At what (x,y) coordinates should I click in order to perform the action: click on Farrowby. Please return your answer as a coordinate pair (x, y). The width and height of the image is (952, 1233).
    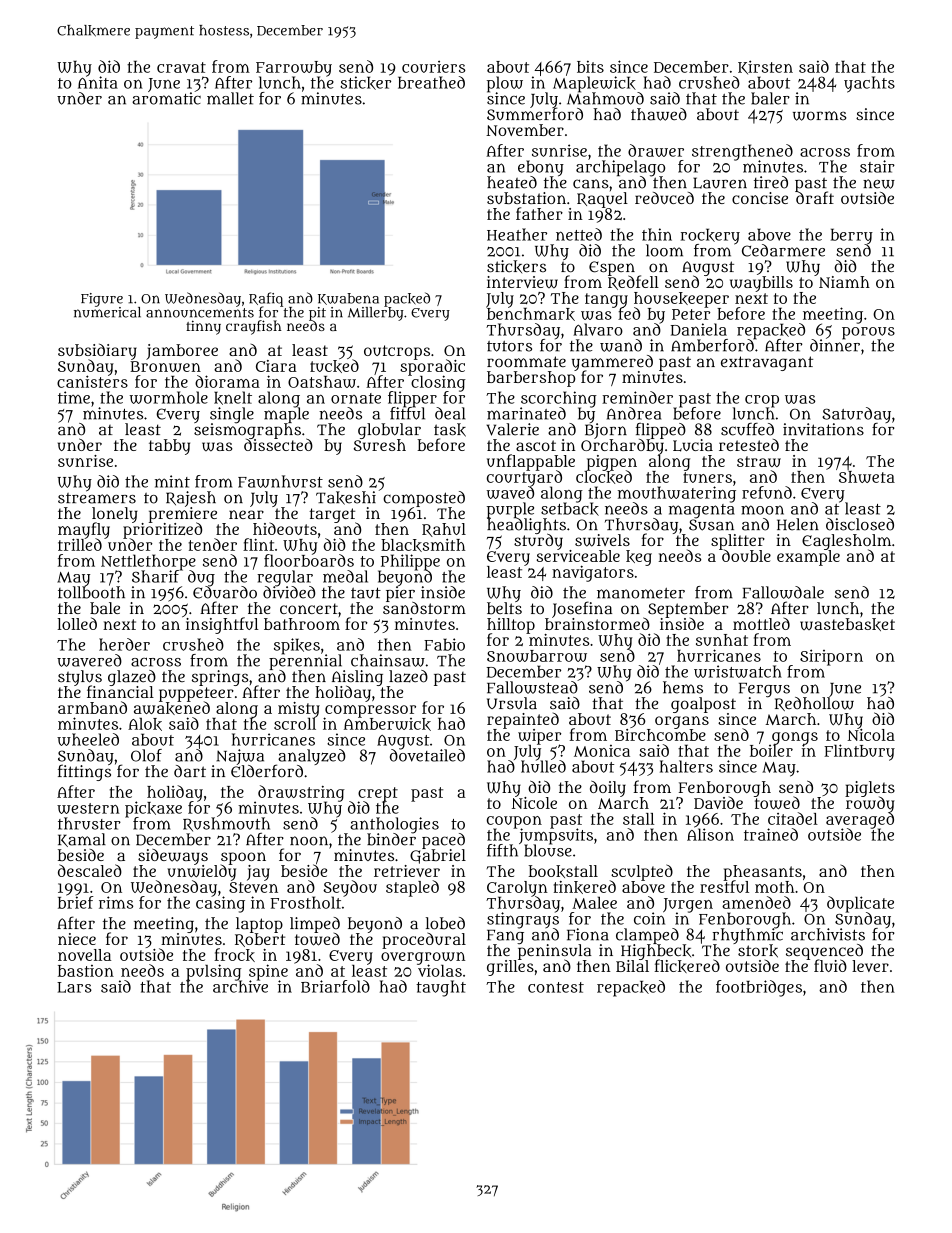
    Looking at the image, I should click on (294, 69).
